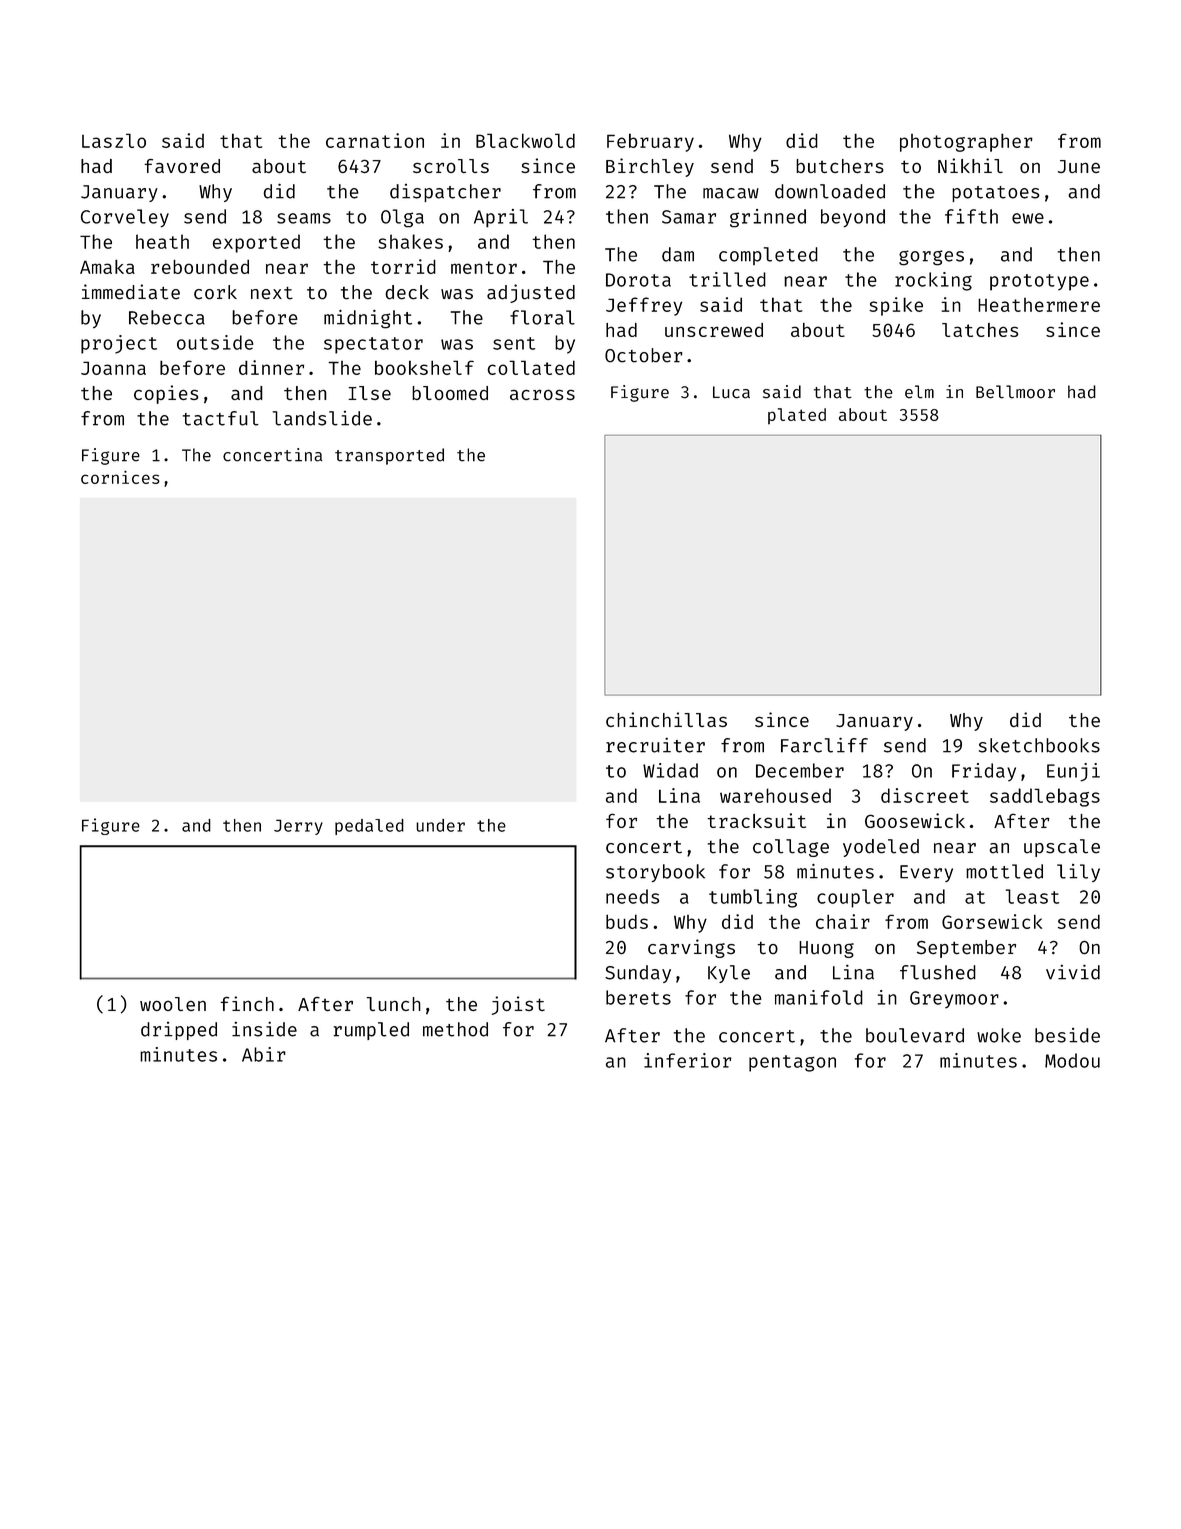 The height and width of the document is (1529, 1181). I want to click on Widad, so click(670, 770).
